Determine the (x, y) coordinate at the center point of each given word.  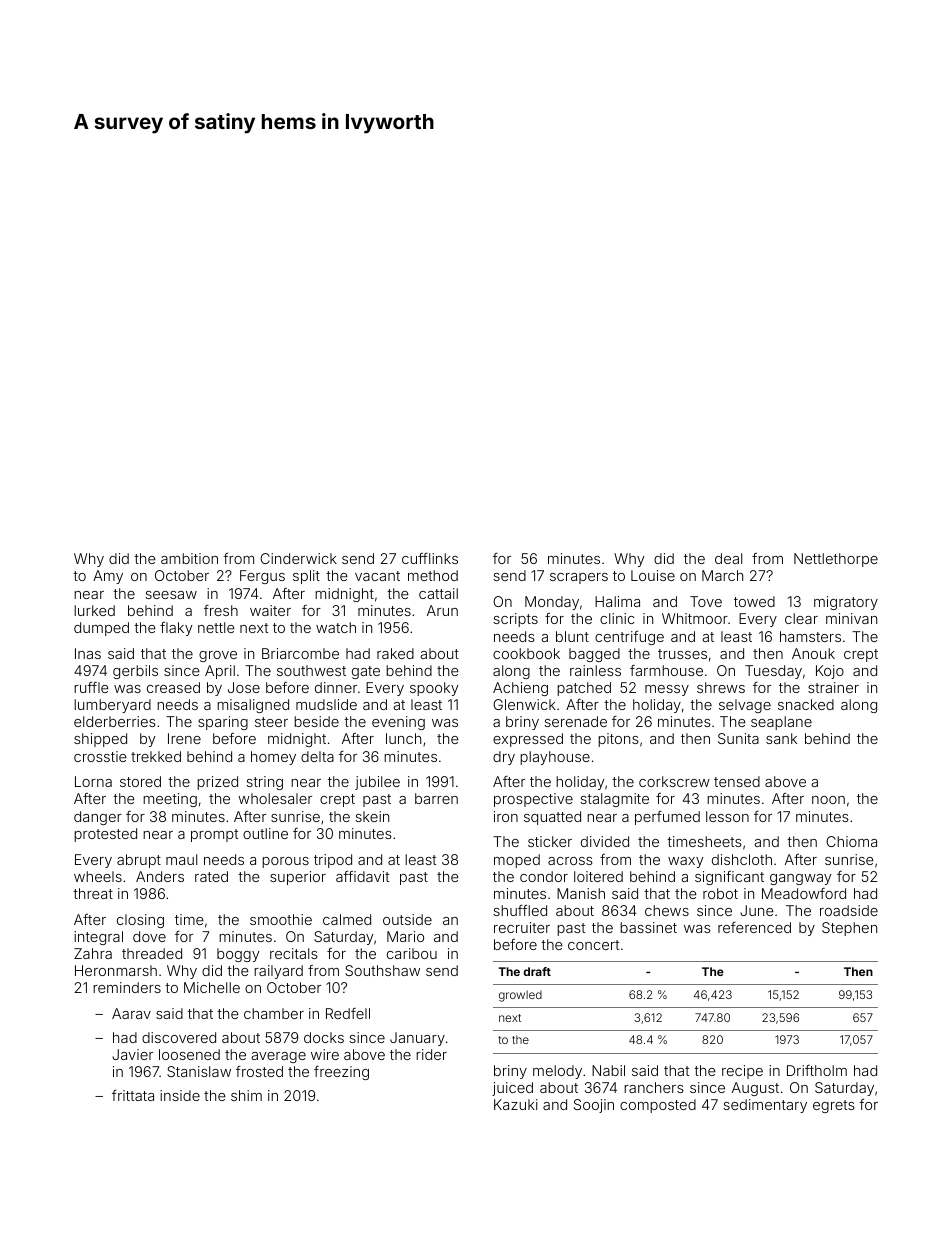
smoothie (281, 919)
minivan (851, 618)
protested (105, 835)
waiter (270, 610)
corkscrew (674, 781)
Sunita (738, 738)
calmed (347, 919)
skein (372, 816)
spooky (434, 689)
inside (180, 1095)
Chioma (851, 841)
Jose (244, 687)
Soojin (594, 1106)
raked (395, 653)
